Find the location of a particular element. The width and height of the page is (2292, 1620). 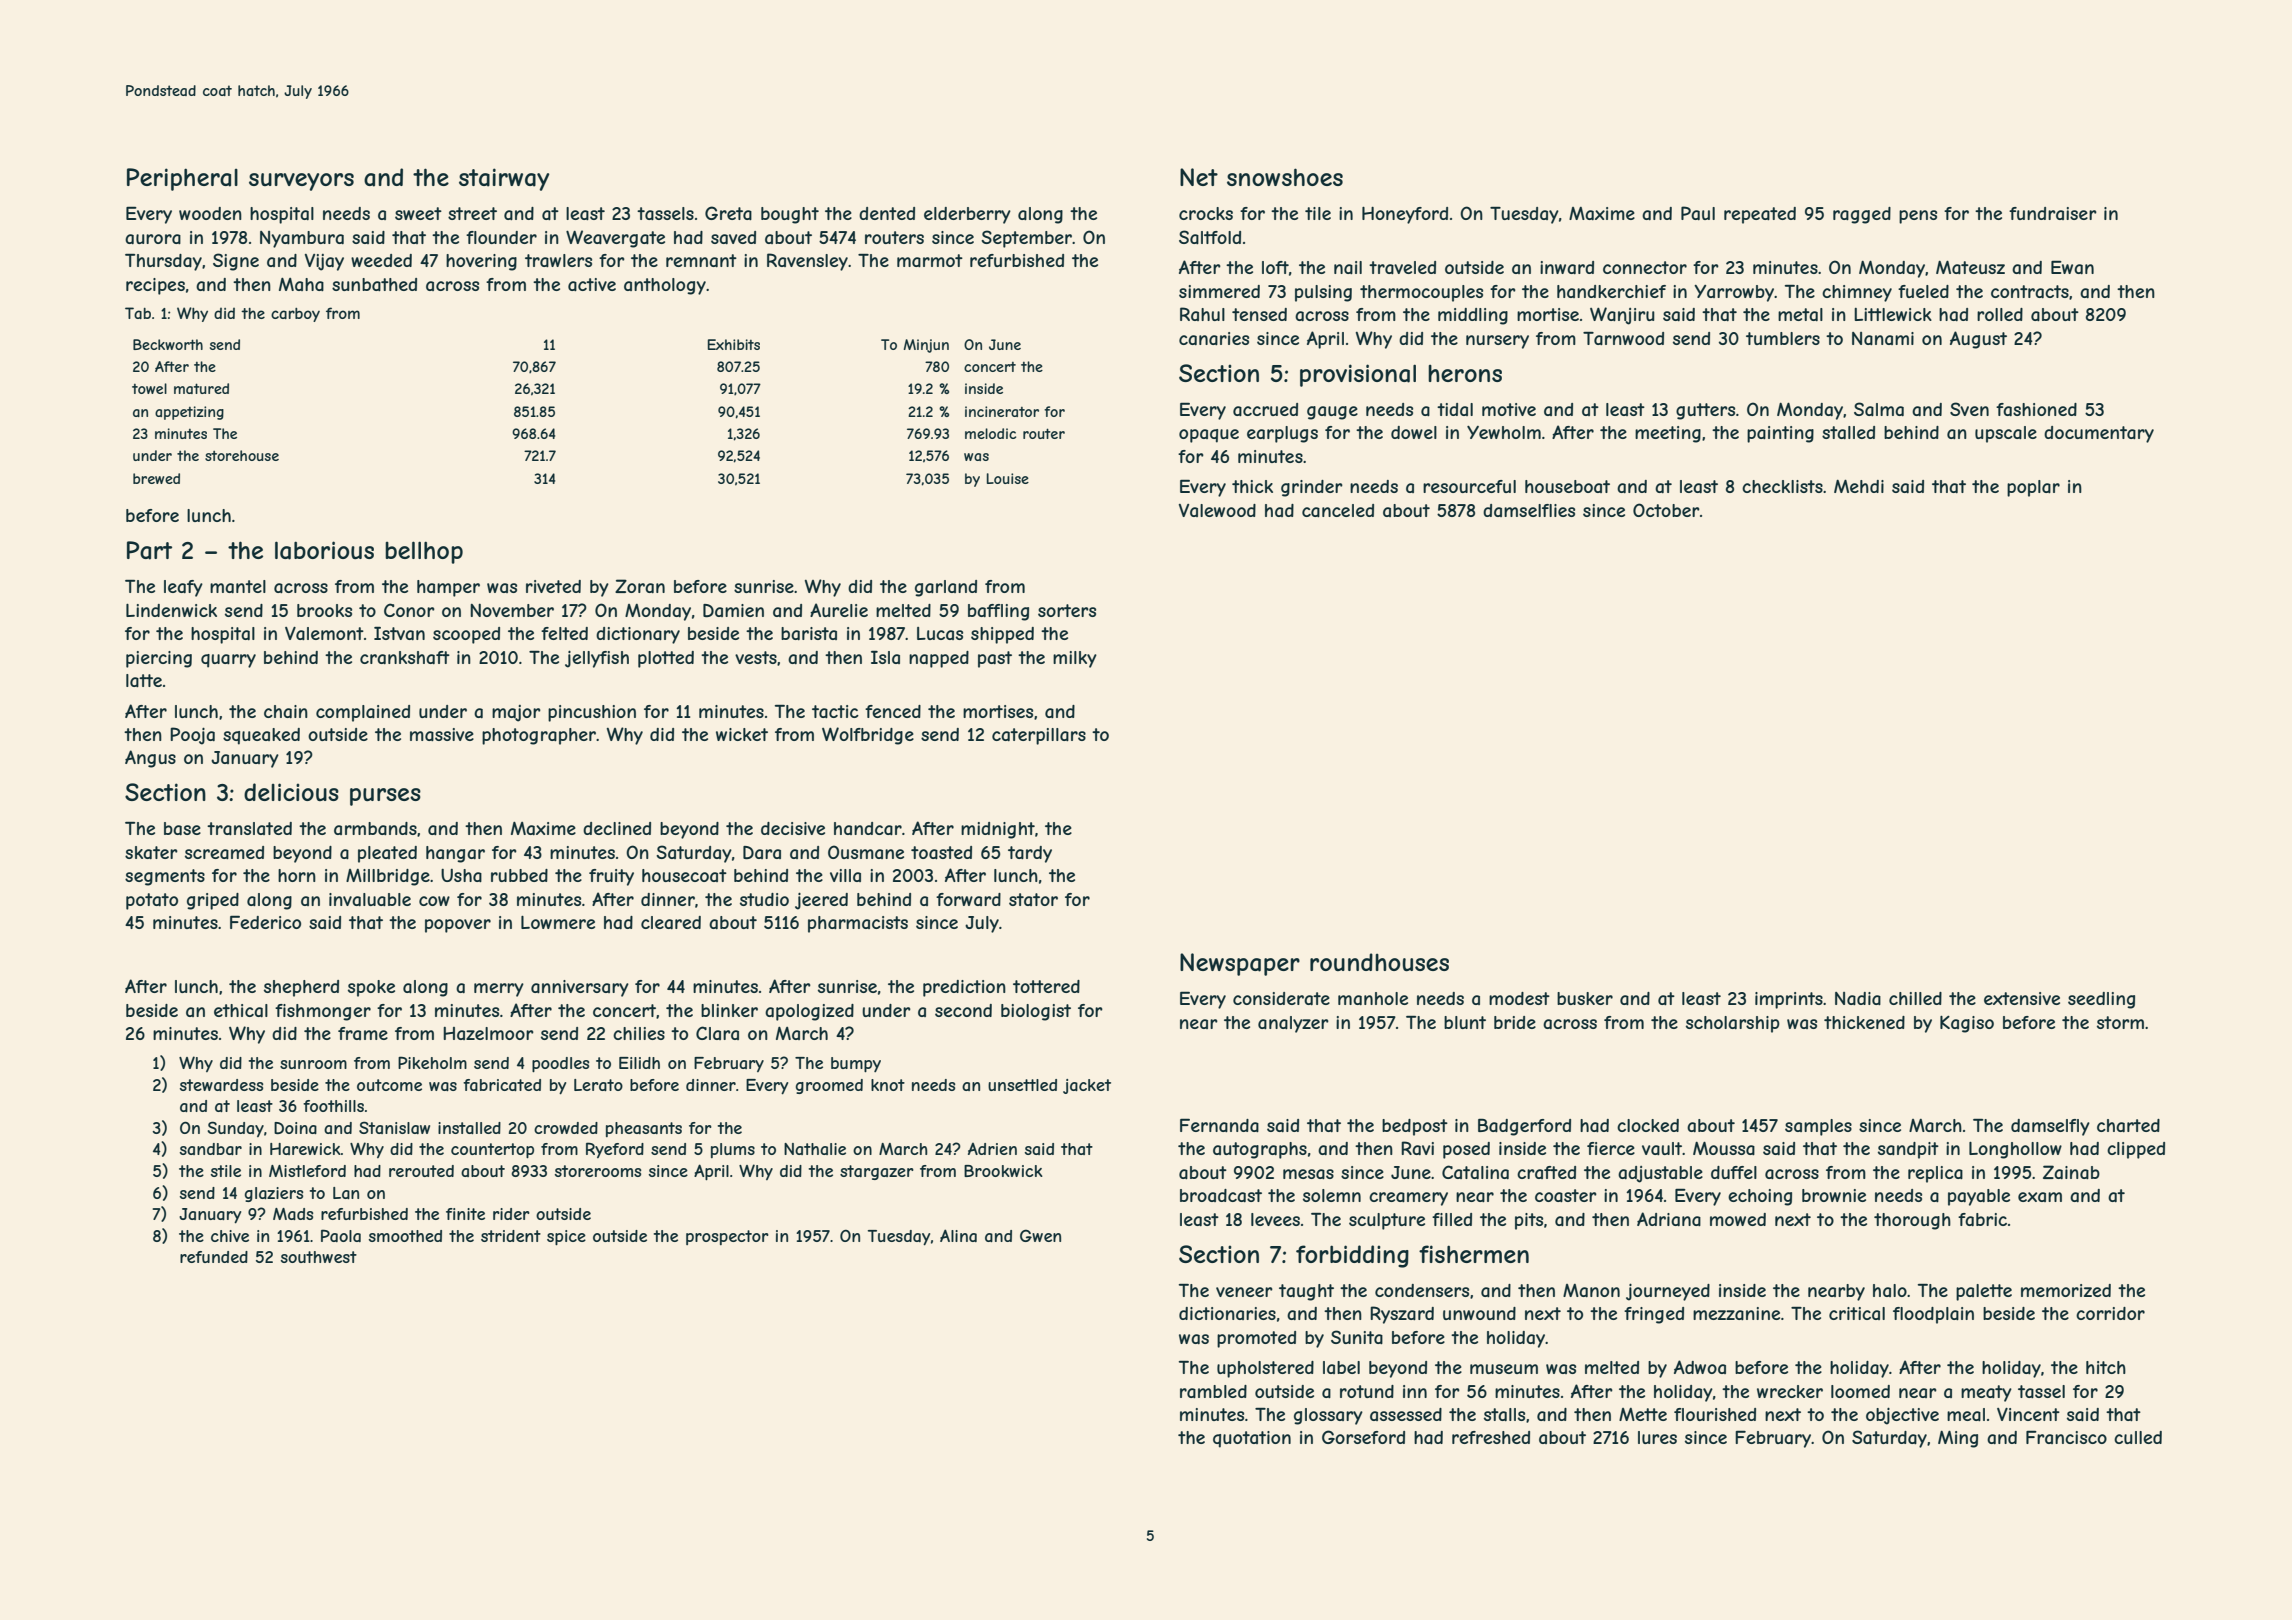

refunded is located at coordinates (214, 1257).
